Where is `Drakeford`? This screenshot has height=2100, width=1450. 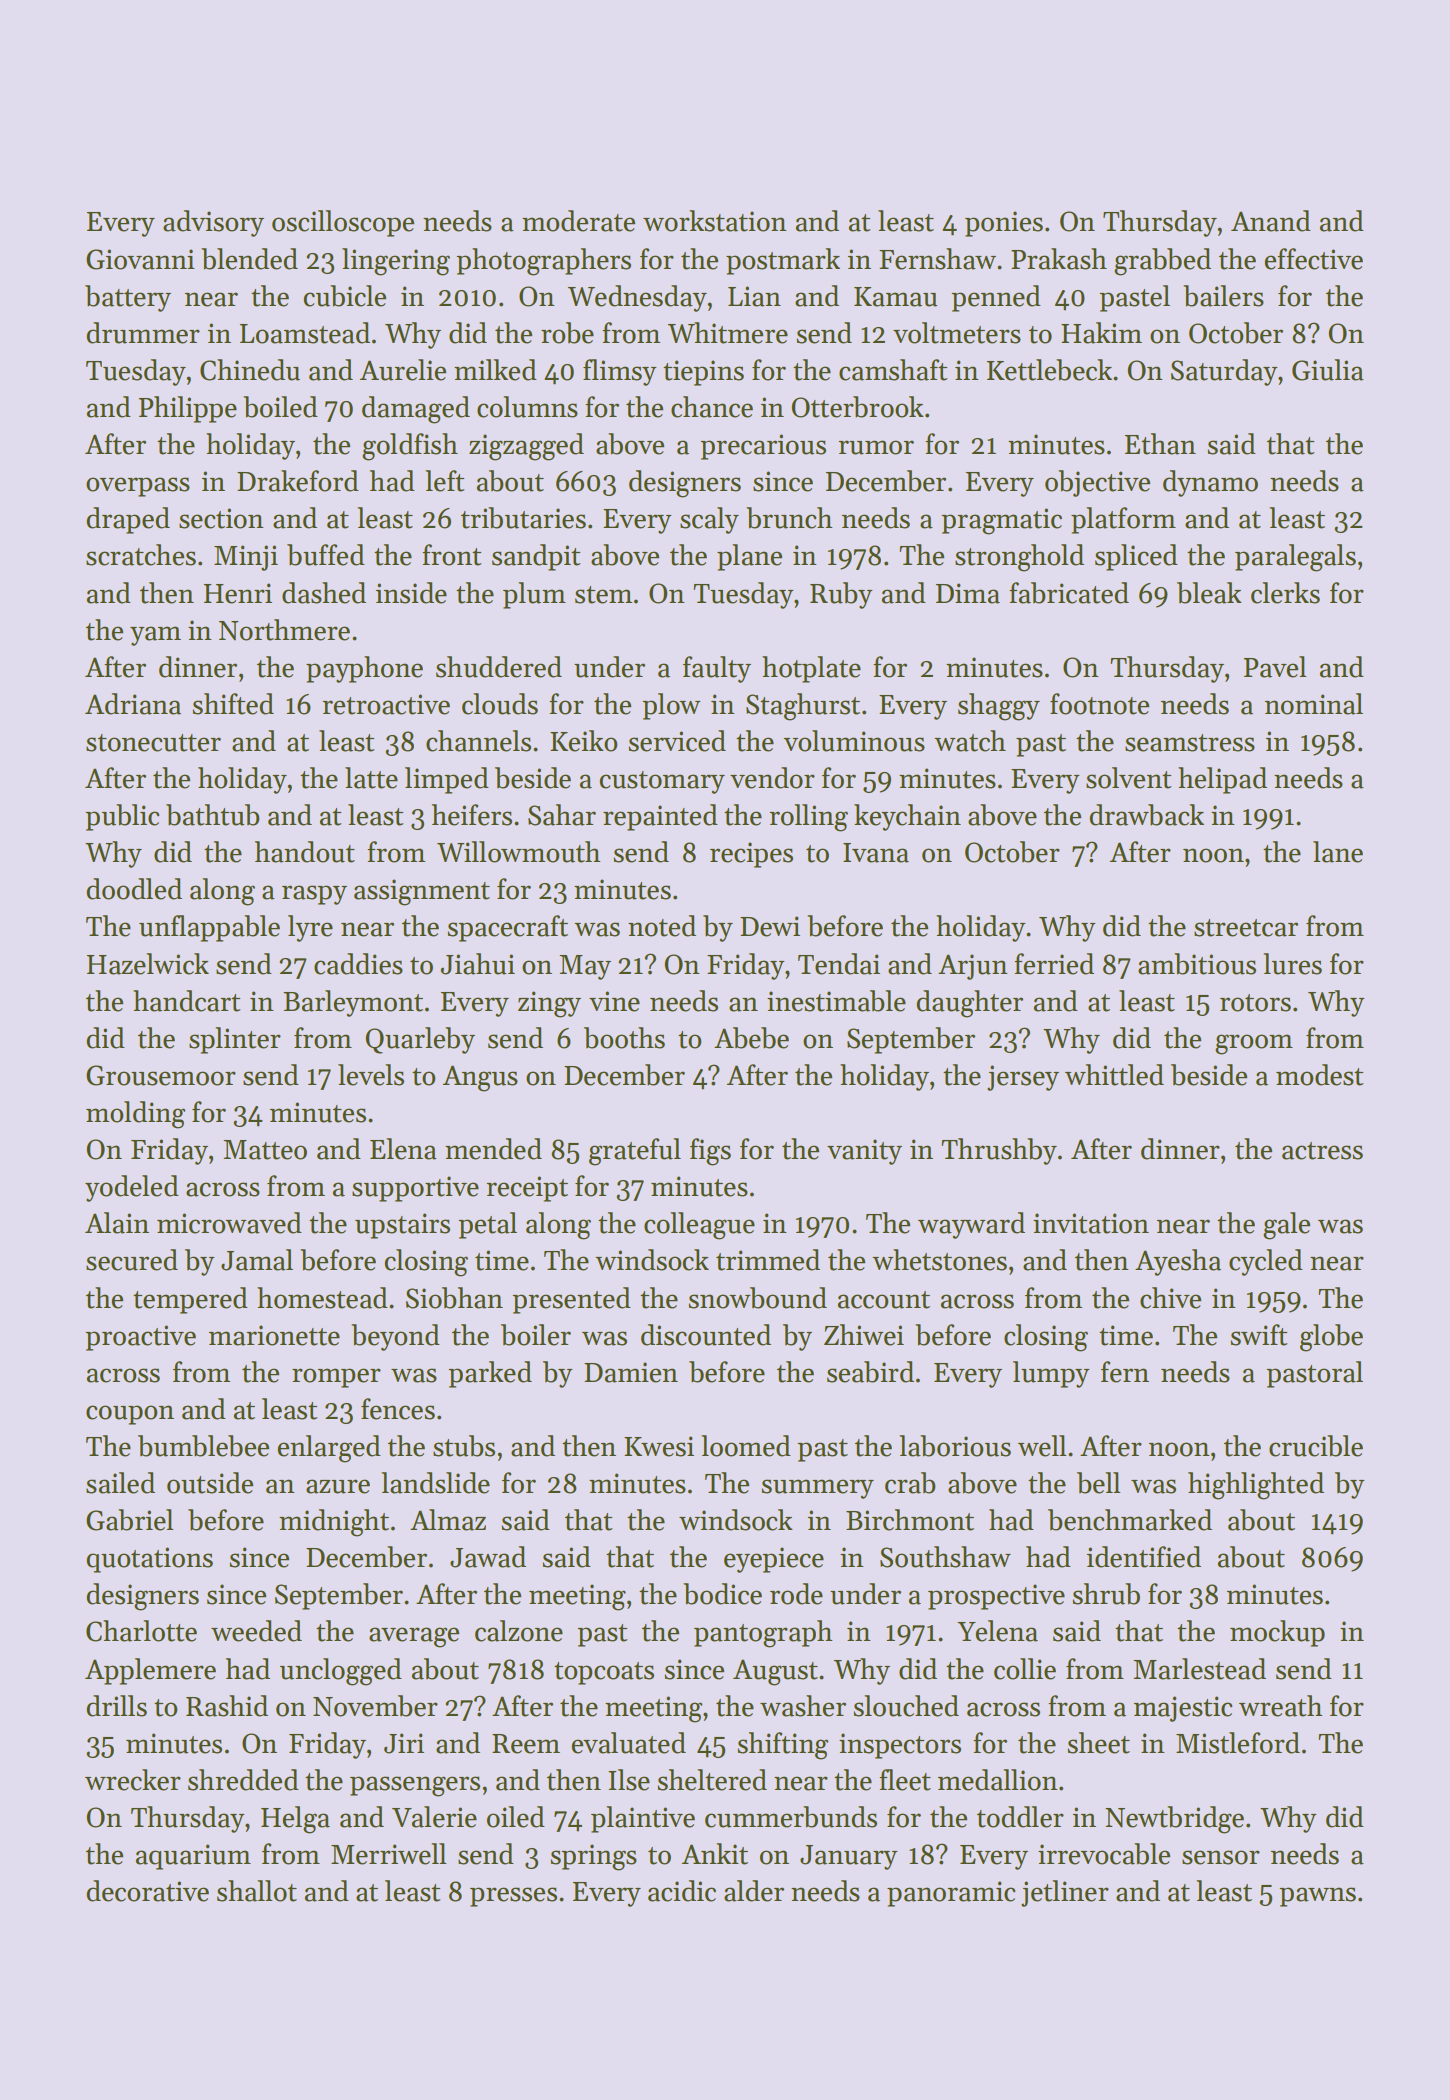
Drakeford is located at coordinates (298, 481).
